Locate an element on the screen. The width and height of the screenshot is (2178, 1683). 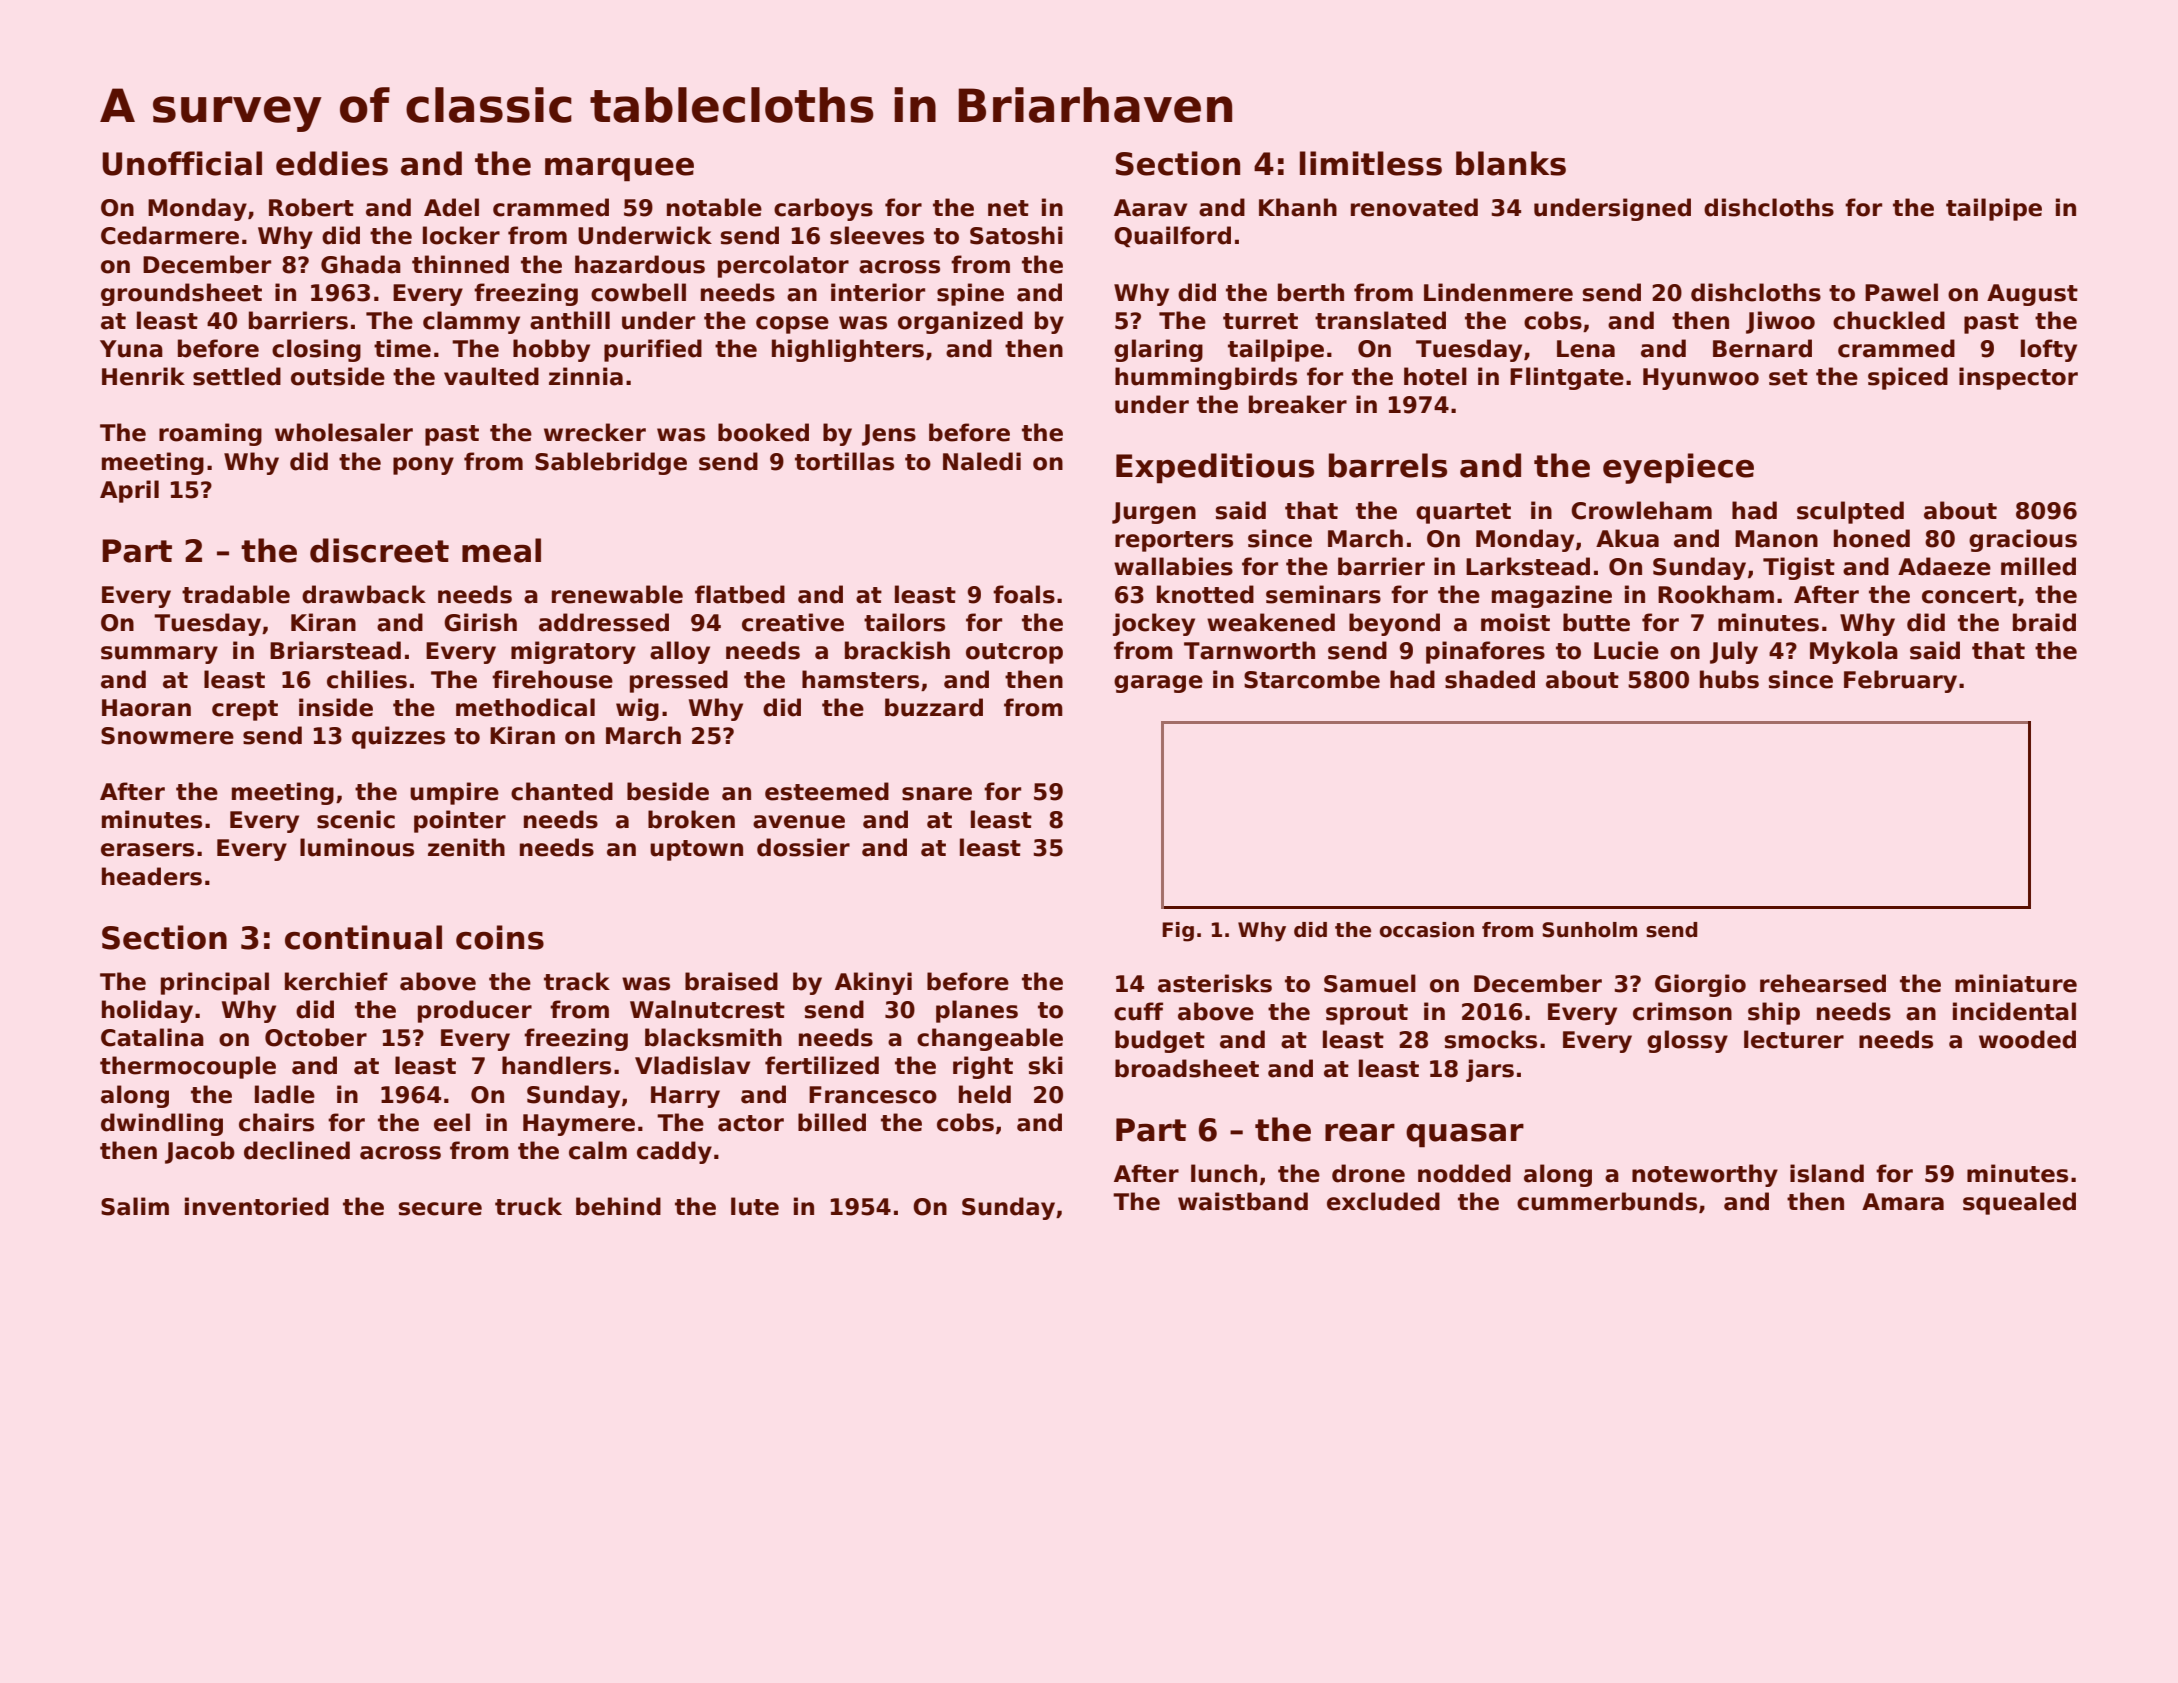
eddies is located at coordinates (332, 163).
